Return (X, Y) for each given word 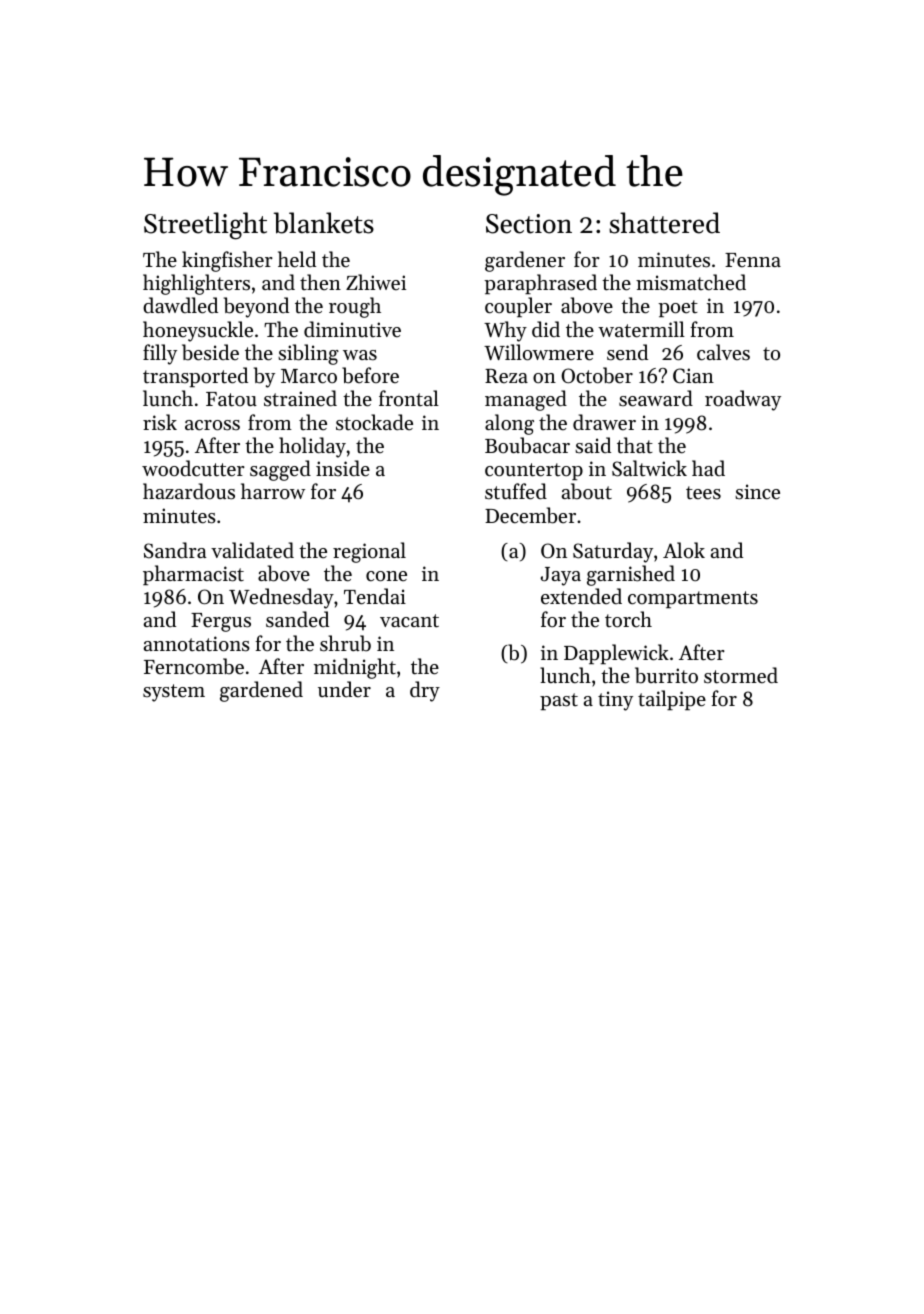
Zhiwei (376, 282)
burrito (666, 675)
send (627, 352)
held (297, 259)
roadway (743, 400)
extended (581, 596)
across (212, 425)
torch (628, 619)
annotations (197, 644)
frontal (409, 398)
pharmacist (193, 575)
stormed (741, 675)
